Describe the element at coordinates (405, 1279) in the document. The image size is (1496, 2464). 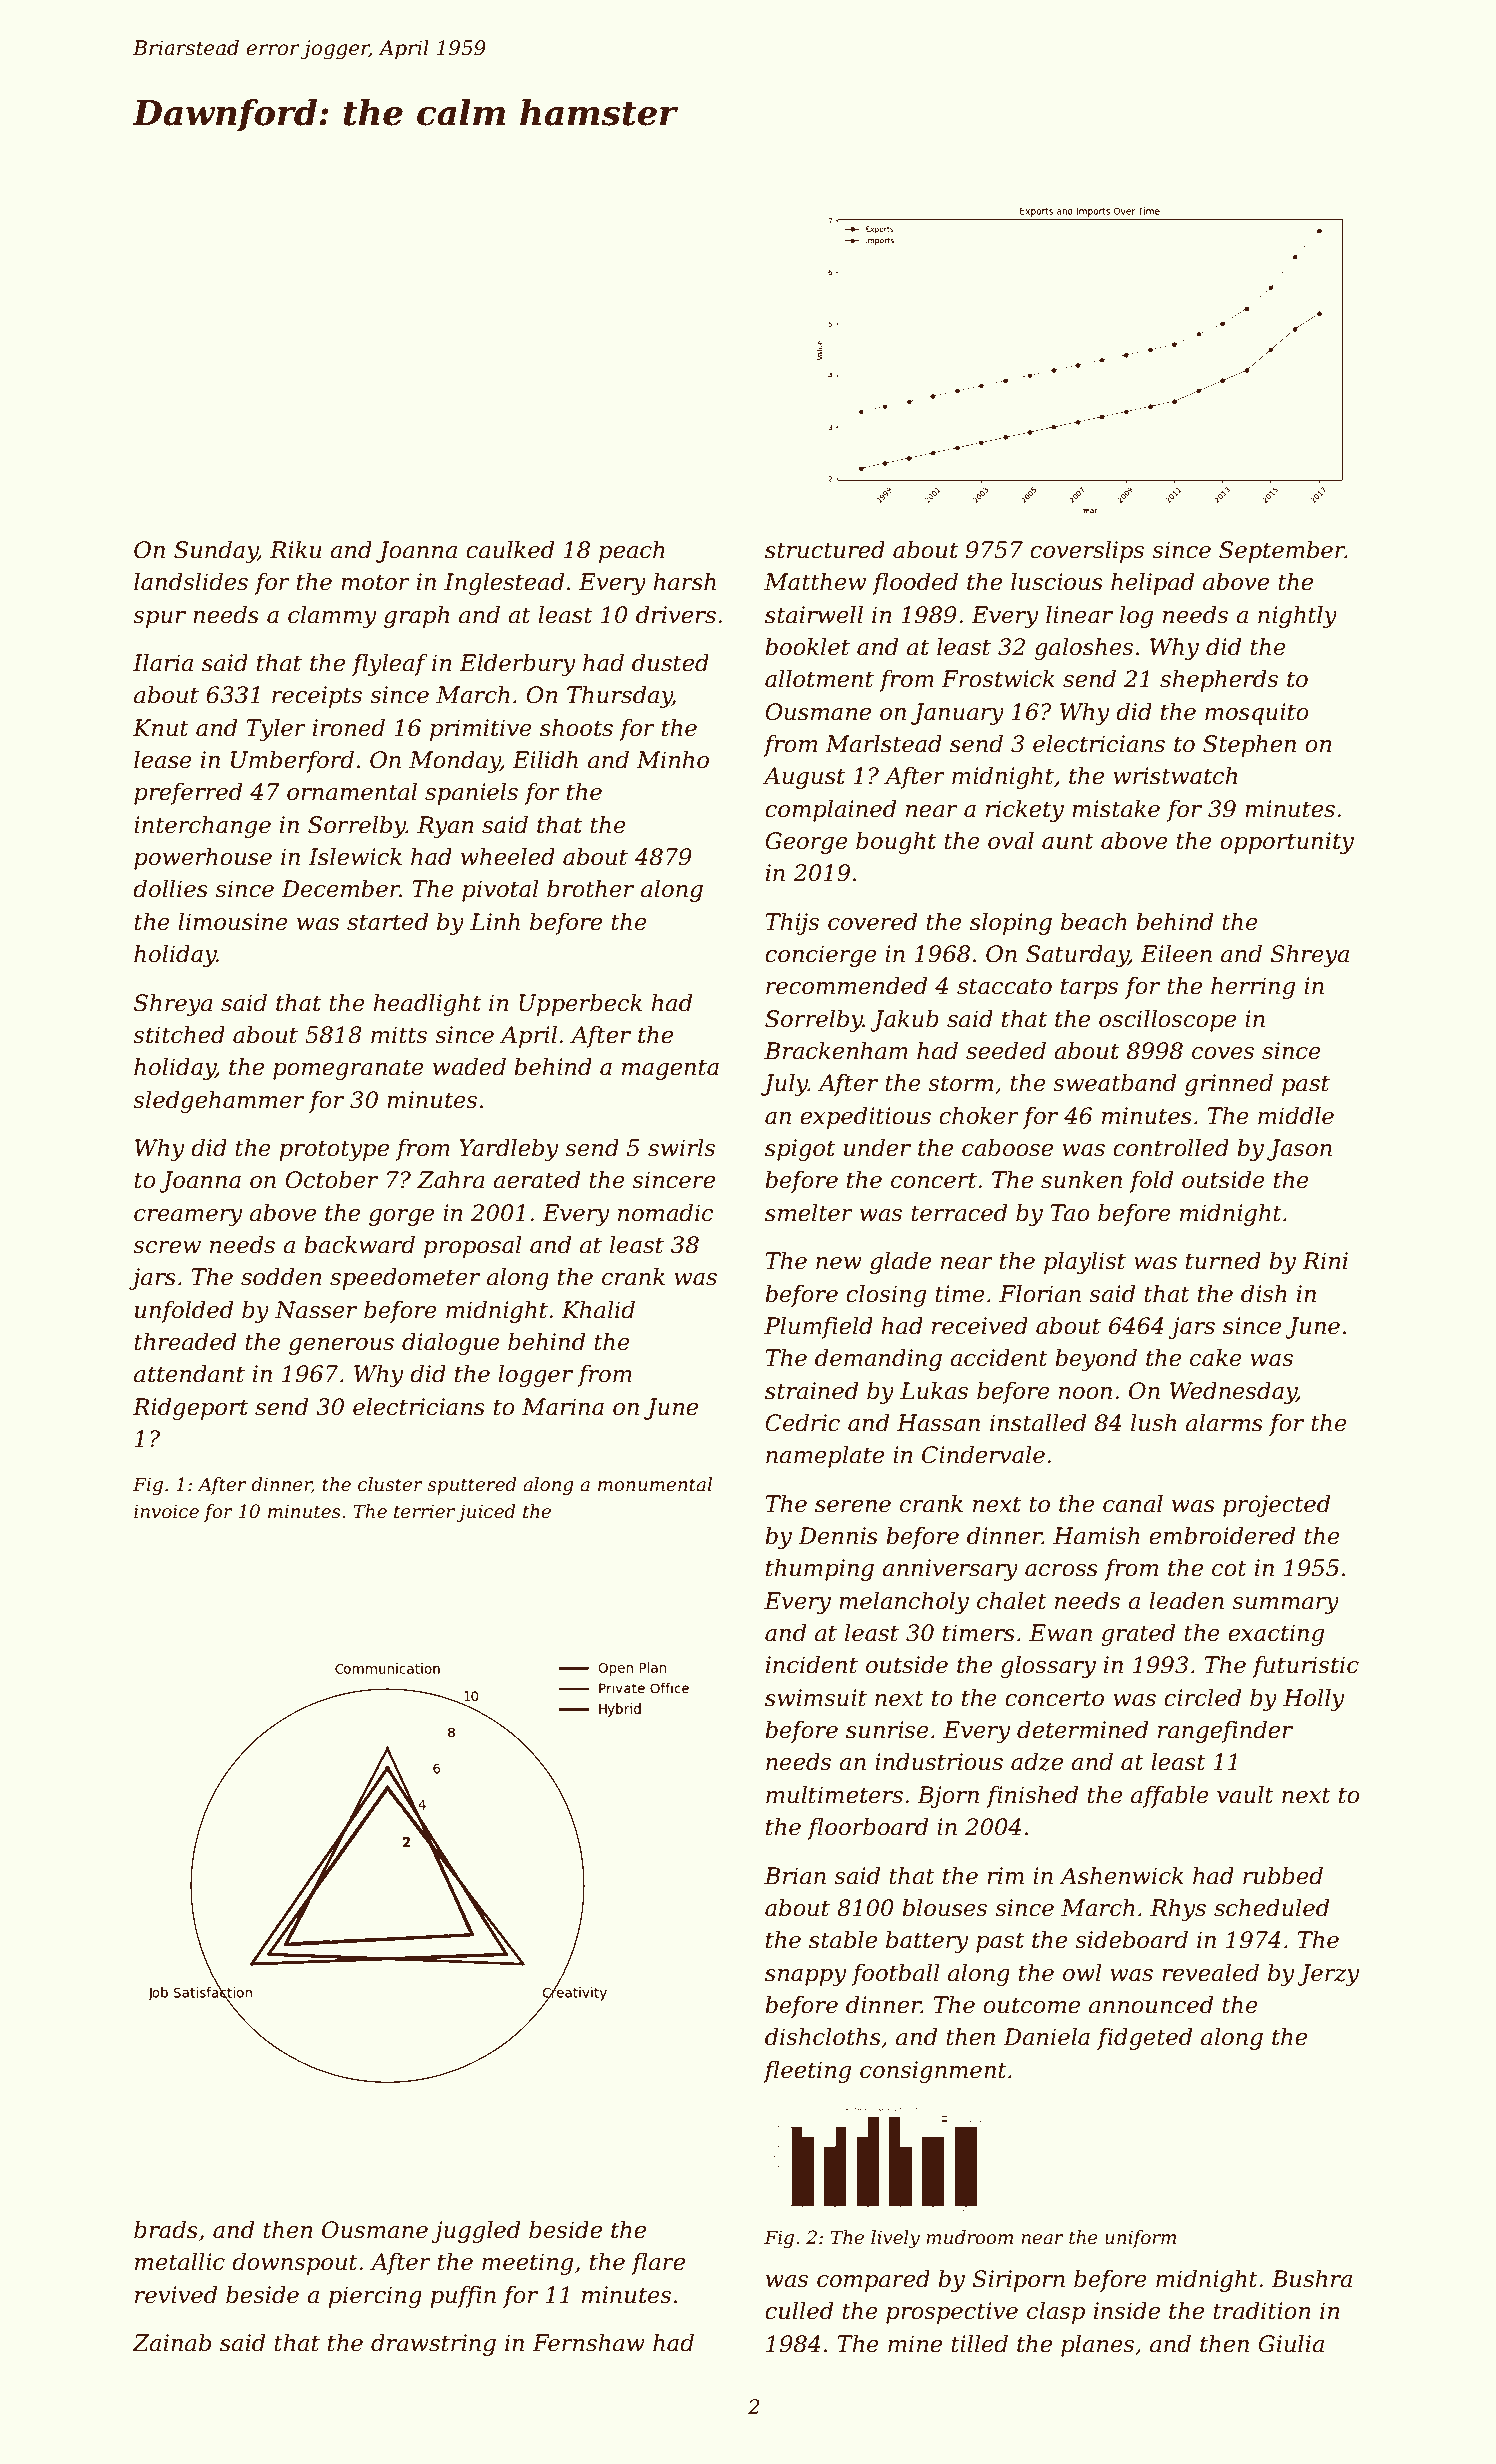
I see `speedometer` at that location.
